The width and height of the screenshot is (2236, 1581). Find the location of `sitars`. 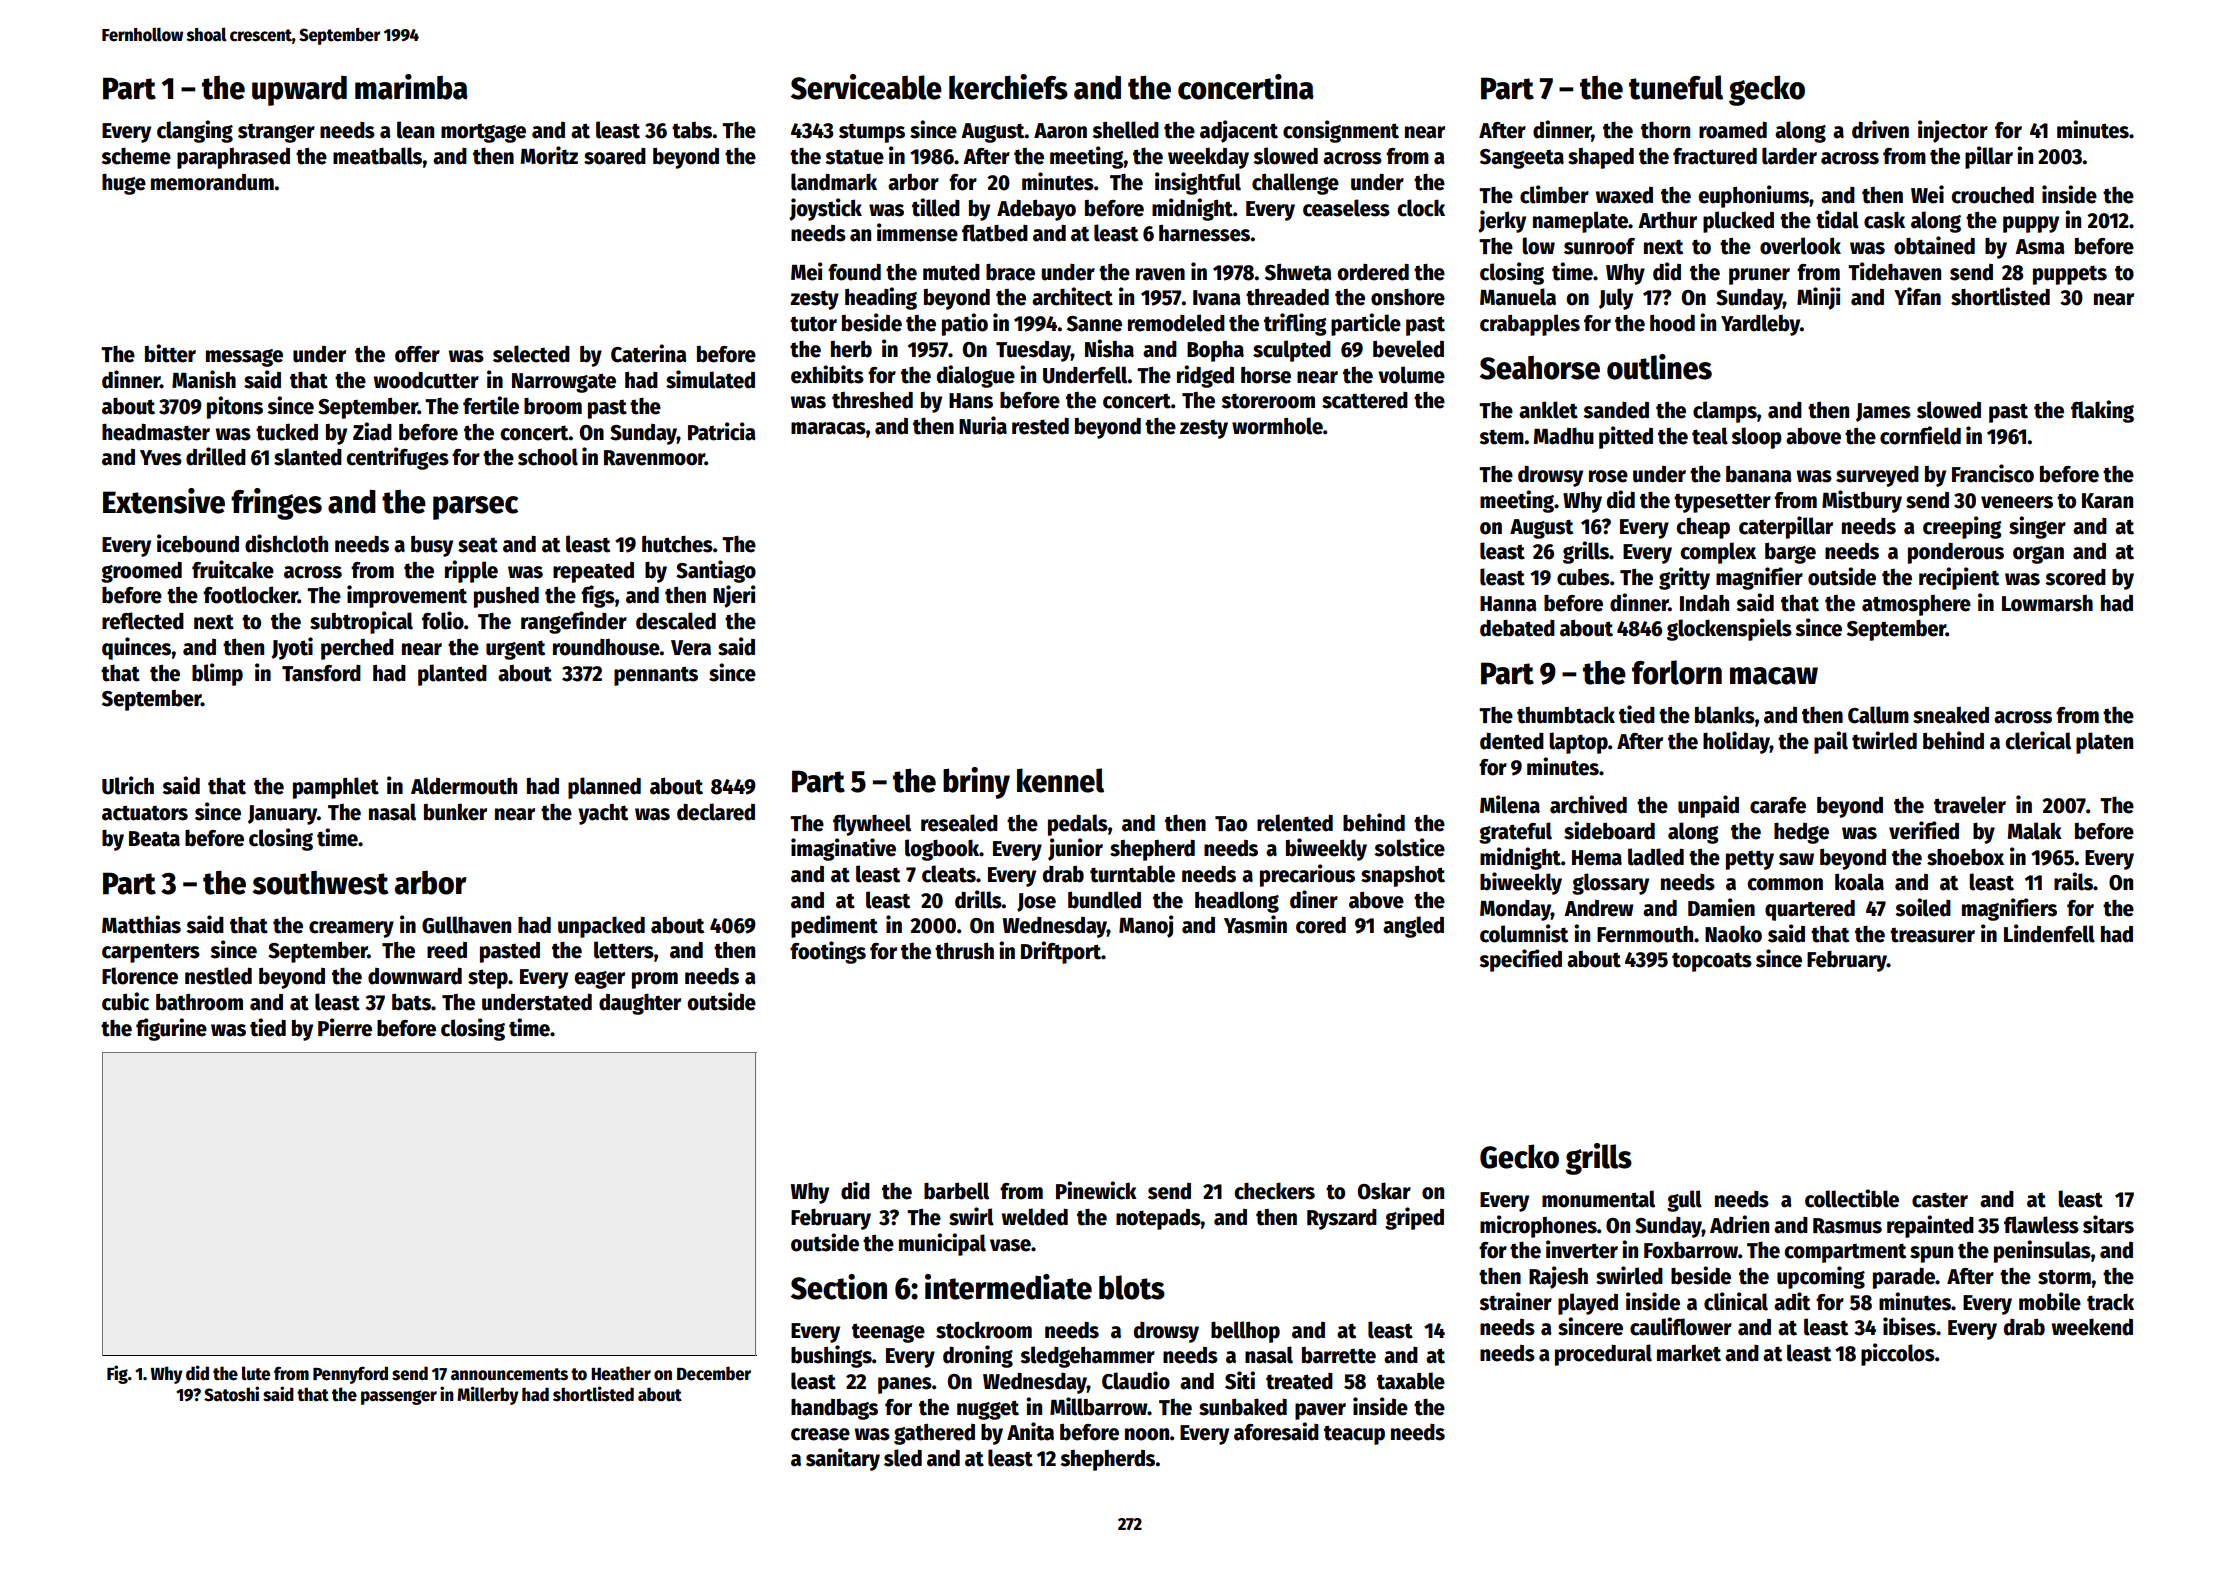

sitars is located at coordinates (2108, 1224).
